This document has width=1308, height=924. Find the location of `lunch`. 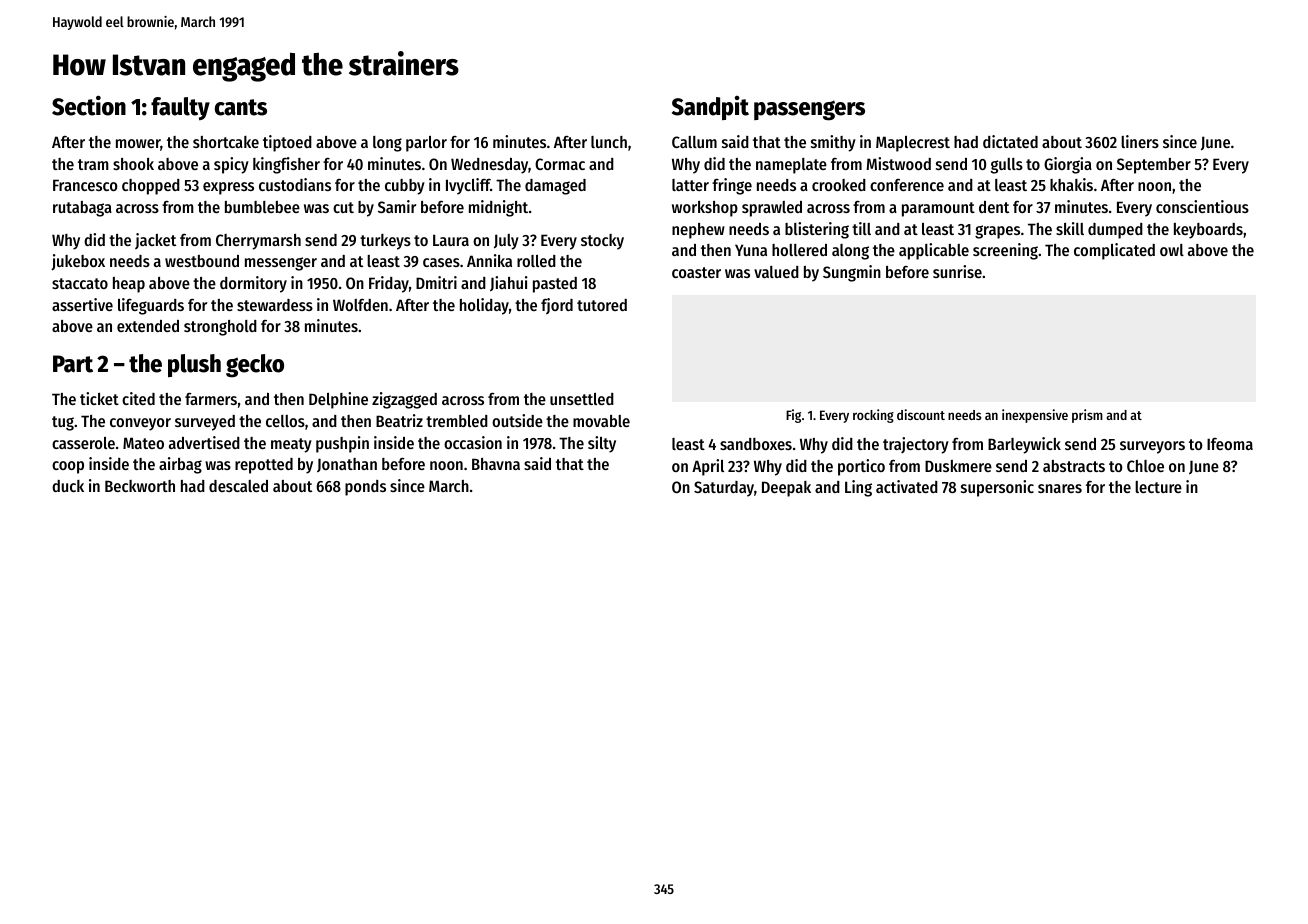

lunch is located at coordinates (609, 142).
